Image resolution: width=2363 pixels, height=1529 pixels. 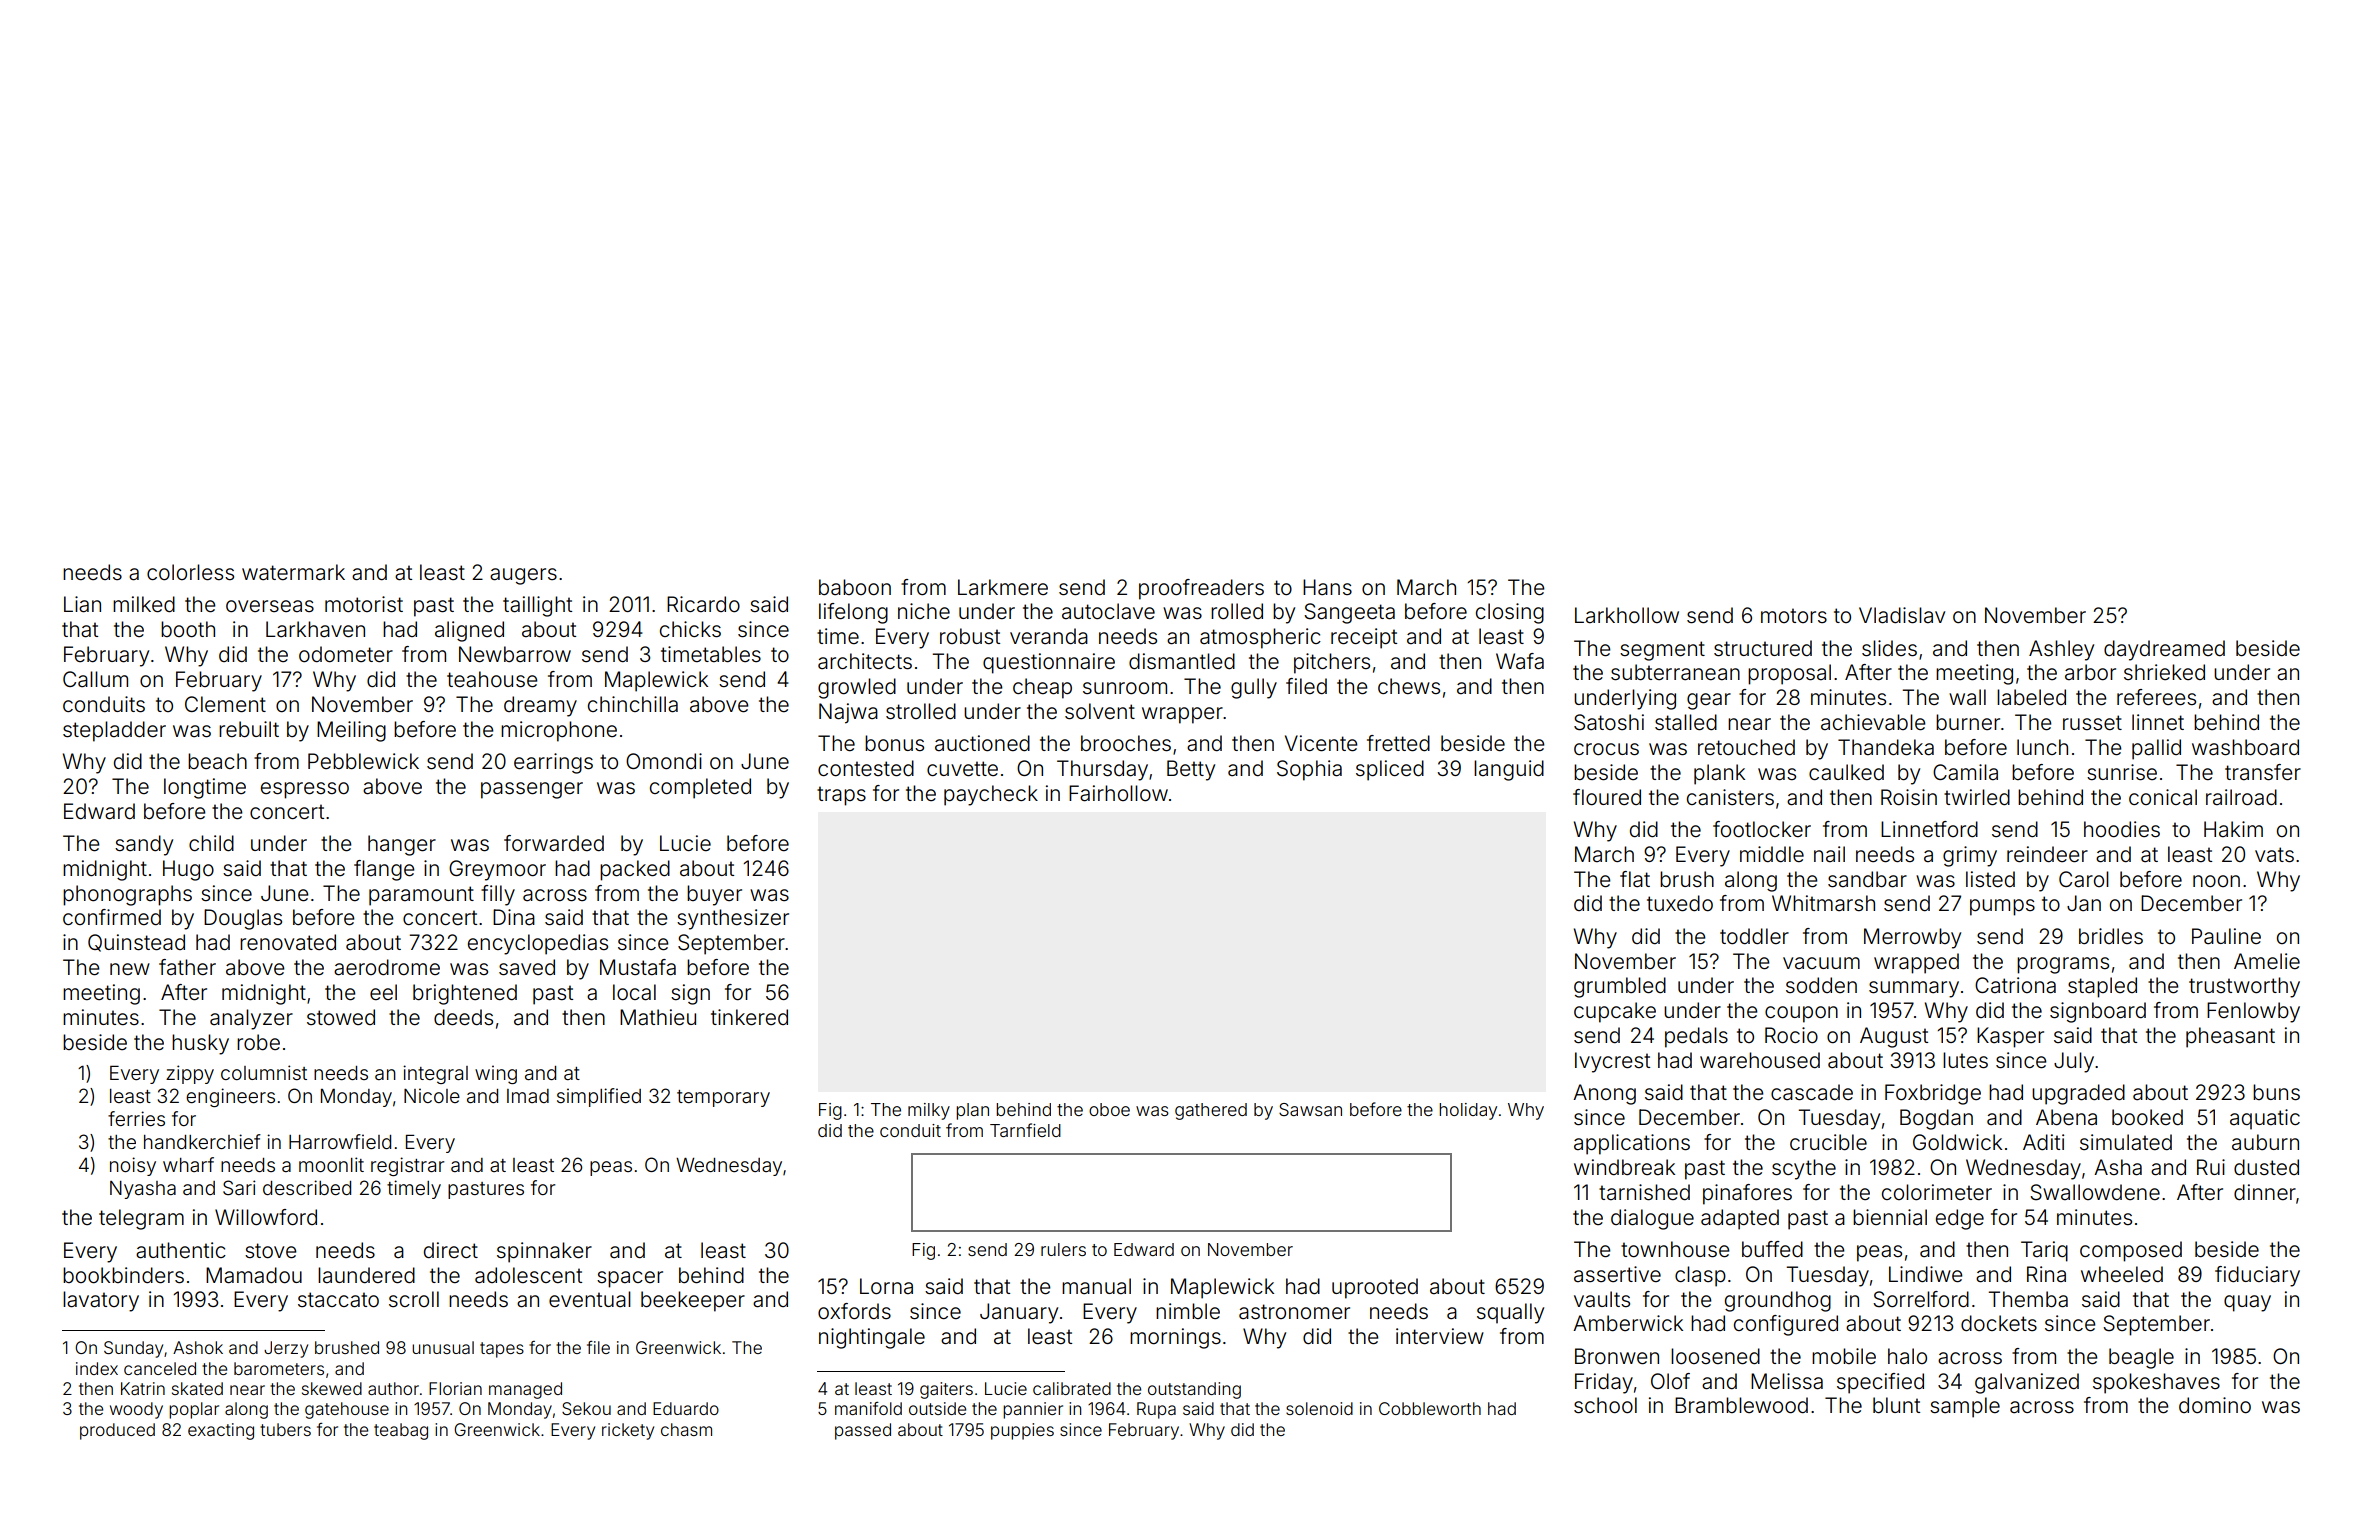 What do you see at coordinates (293, 572) in the image?
I see `watermark` at bounding box center [293, 572].
